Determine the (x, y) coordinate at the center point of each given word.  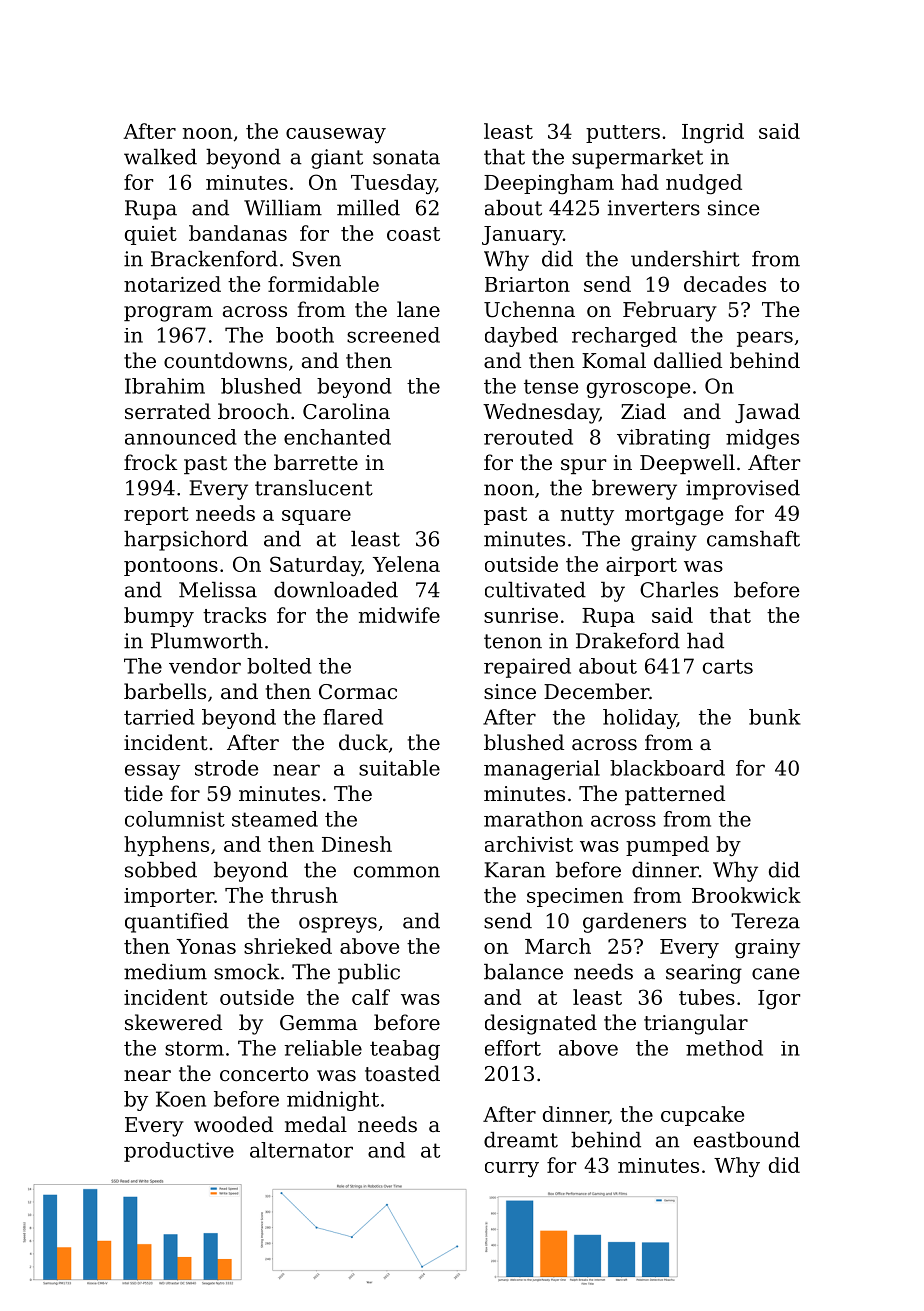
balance (523, 972)
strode (226, 768)
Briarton (527, 284)
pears (765, 339)
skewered (173, 1022)
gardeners (634, 923)
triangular (696, 1024)
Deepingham (549, 184)
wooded (233, 1124)
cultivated (535, 590)
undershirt (685, 259)
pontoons (171, 567)
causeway (336, 136)
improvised (743, 490)
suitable (399, 768)
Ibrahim (165, 386)
